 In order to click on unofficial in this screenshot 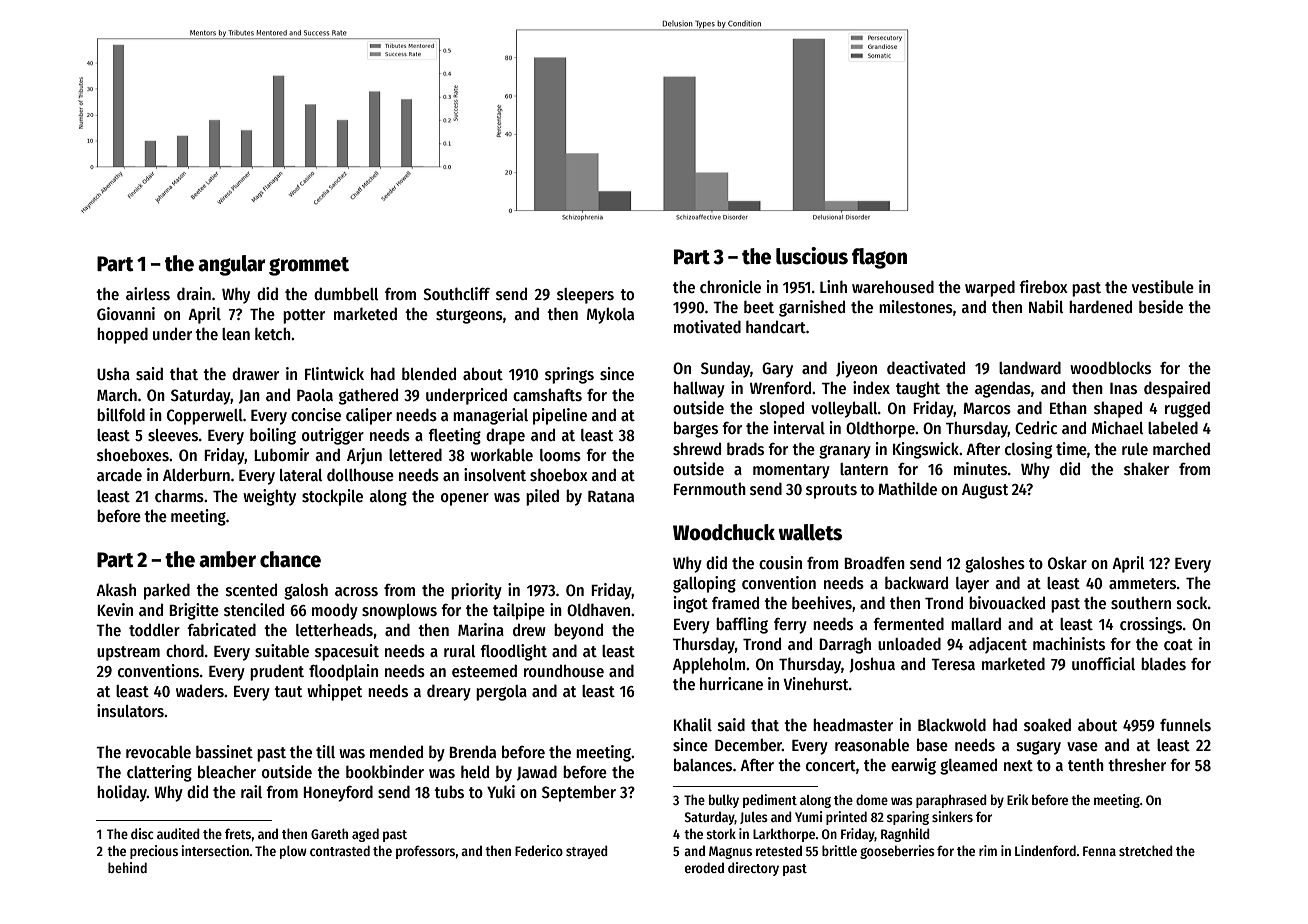, I will do `click(1103, 663)`.
